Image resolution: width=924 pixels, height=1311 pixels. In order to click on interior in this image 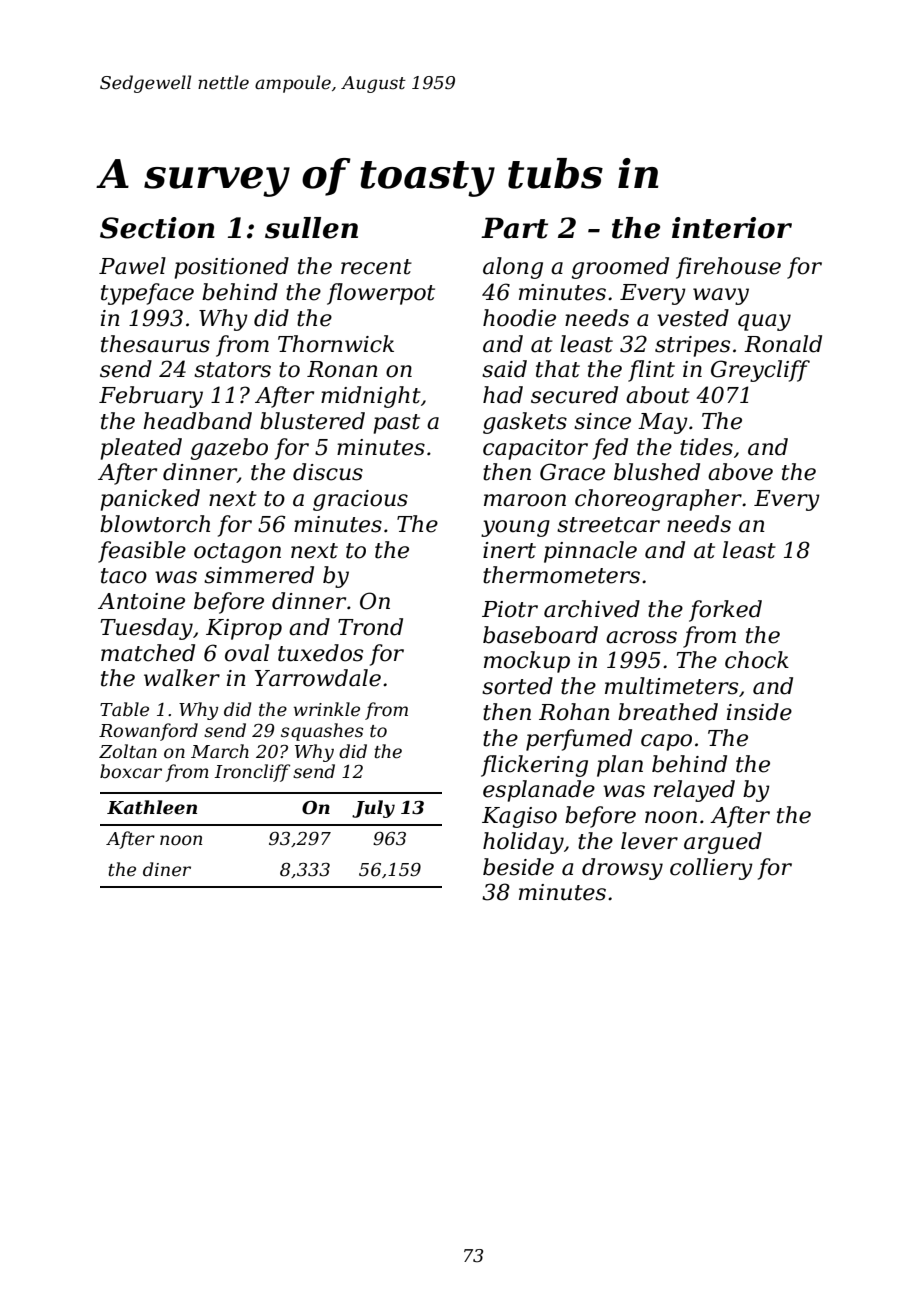, I will do `click(732, 228)`.
